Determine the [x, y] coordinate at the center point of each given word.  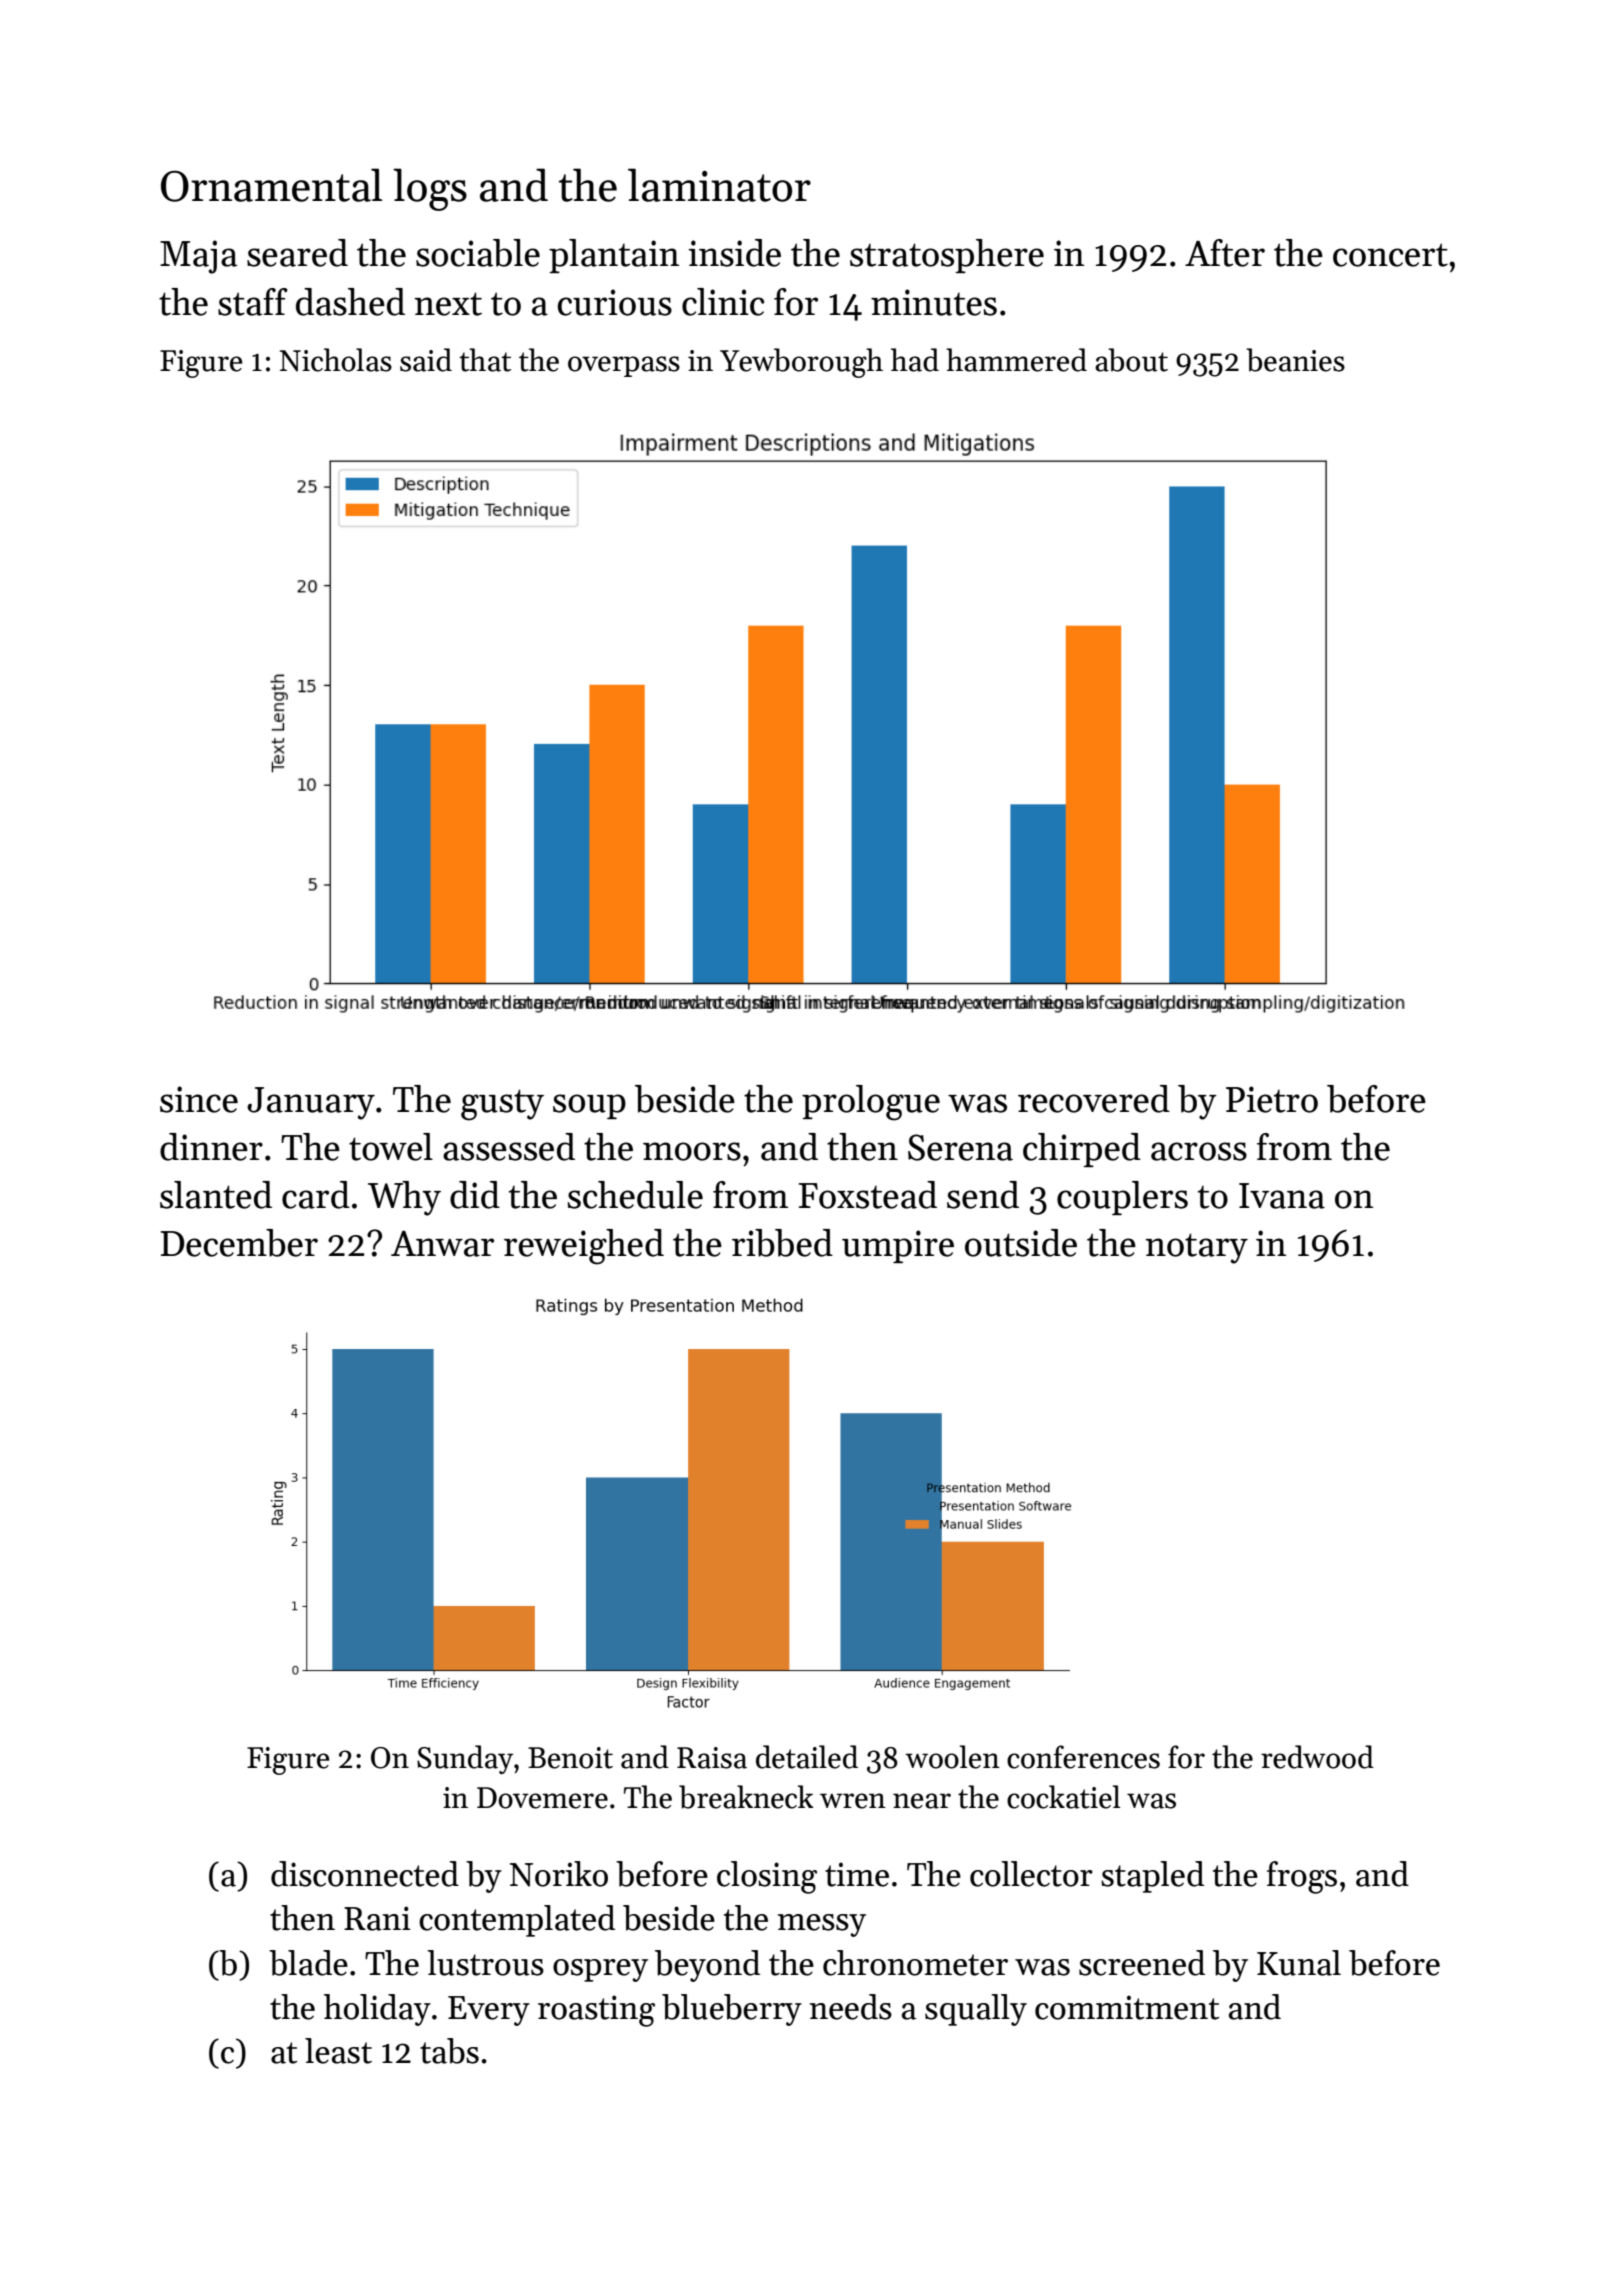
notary [1196, 1248]
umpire [898, 1246]
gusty [502, 1105]
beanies [1295, 360]
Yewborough [801, 363]
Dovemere [542, 1798]
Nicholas [336, 360]
